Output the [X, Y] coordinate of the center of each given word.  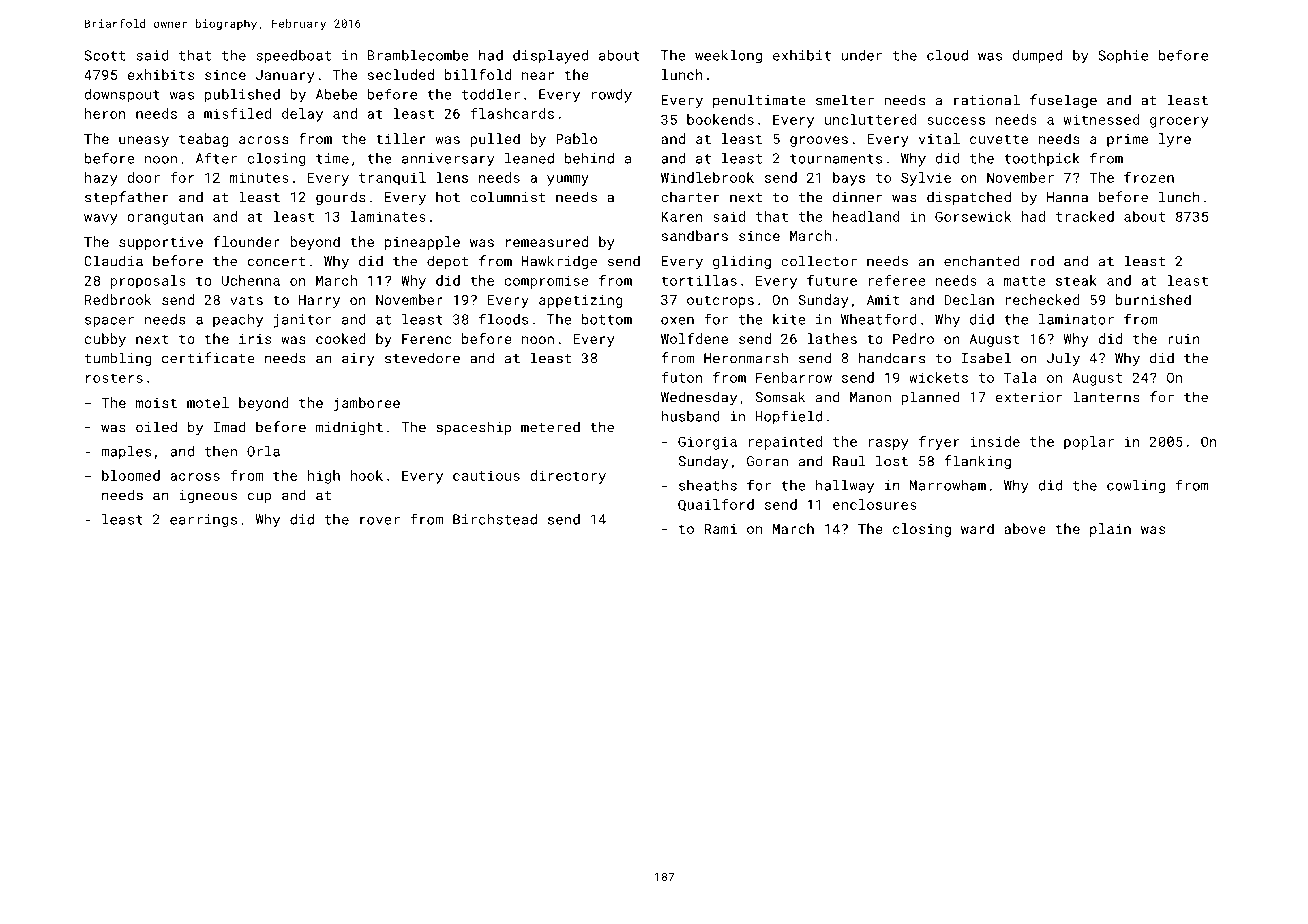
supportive [161, 243]
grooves [819, 141]
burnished [1153, 299]
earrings [203, 521]
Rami [721, 529]
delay [302, 115]
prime [1127, 140]
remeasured [547, 241]
